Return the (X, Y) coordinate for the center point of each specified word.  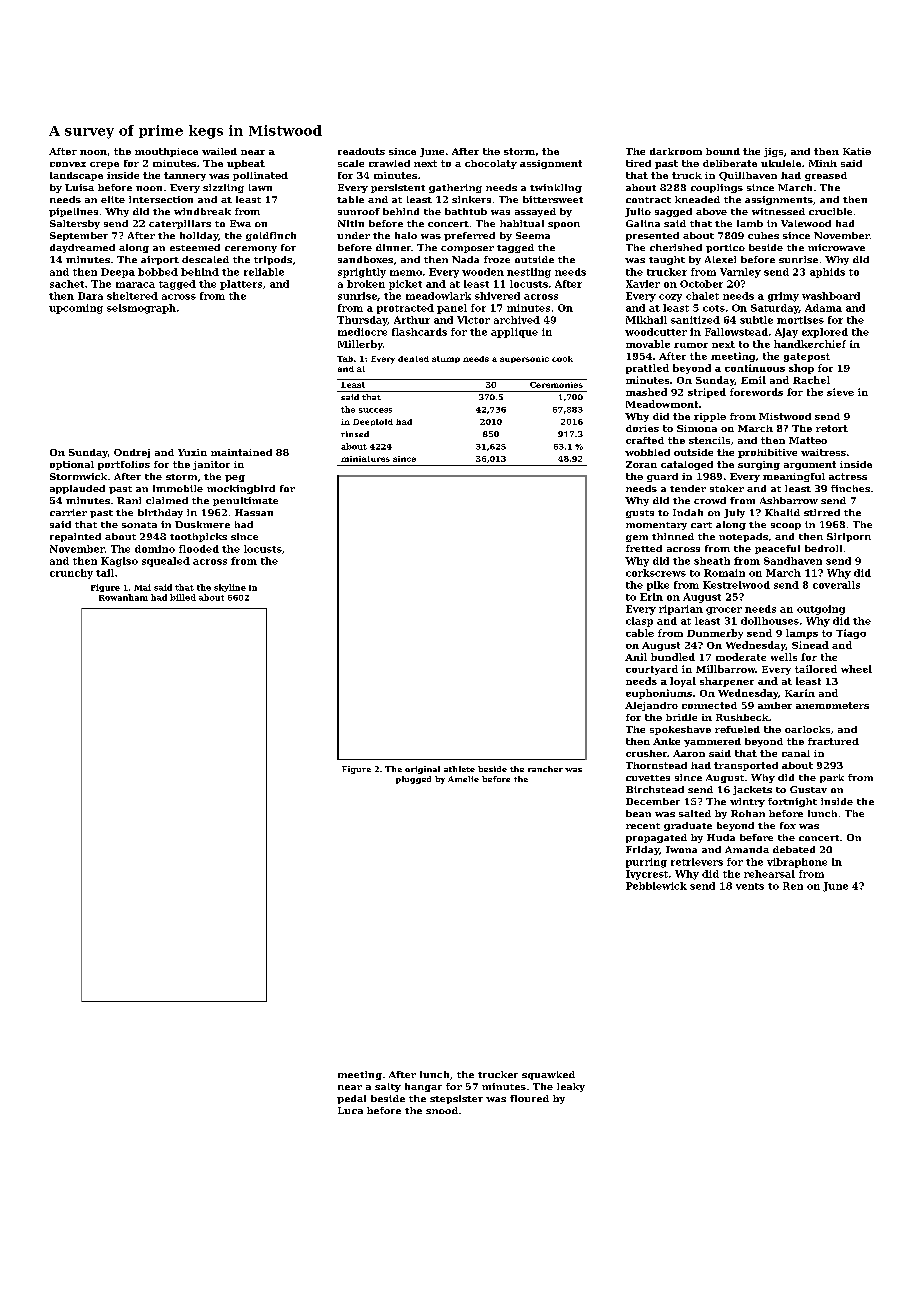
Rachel (811, 380)
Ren (793, 886)
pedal (351, 1099)
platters (241, 285)
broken (366, 284)
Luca (350, 1110)
